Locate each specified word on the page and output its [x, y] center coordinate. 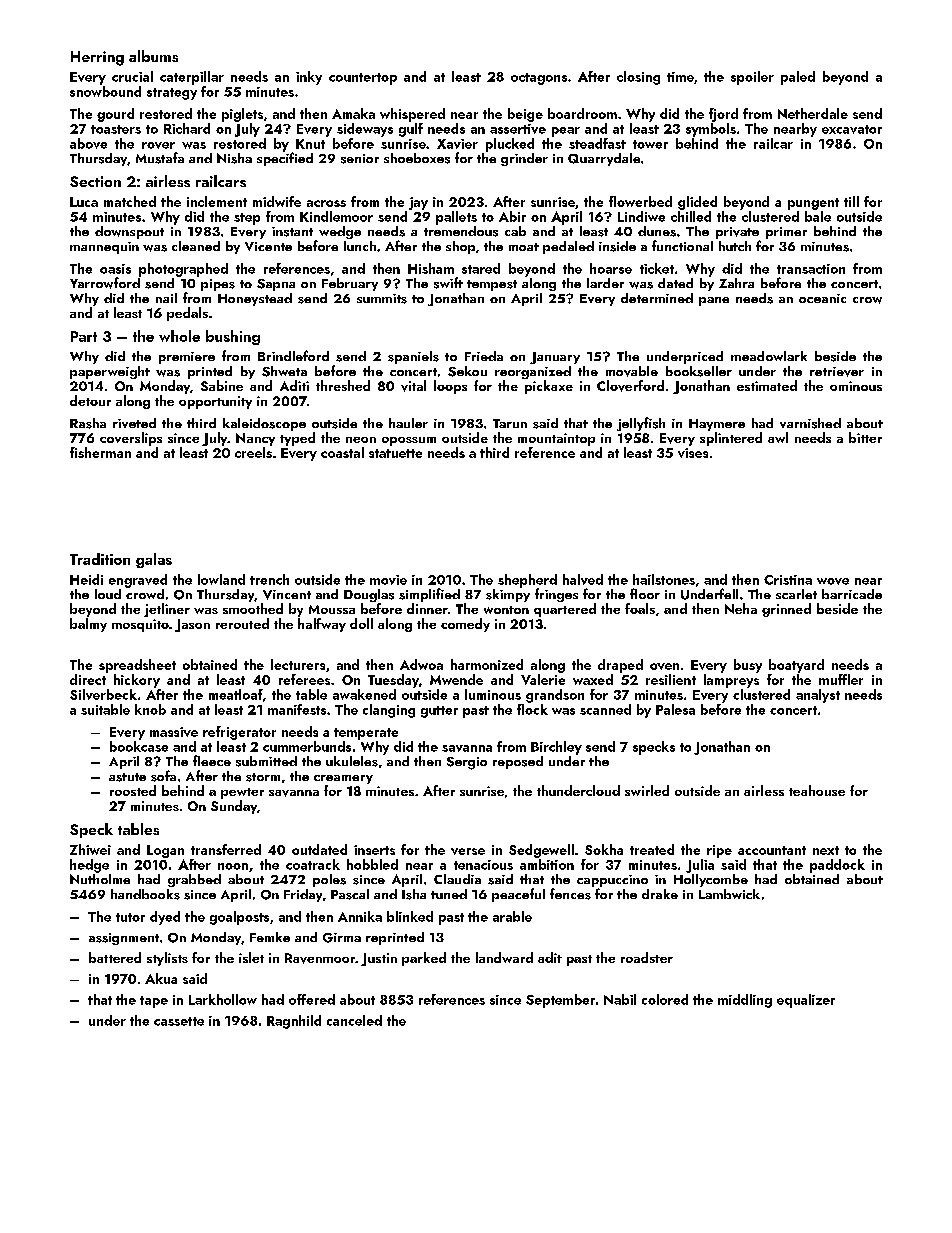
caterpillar [192, 78]
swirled [647, 790]
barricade [852, 594]
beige [525, 115]
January [555, 358]
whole [179, 336]
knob [150, 709]
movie [388, 580]
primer [786, 233]
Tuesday [393, 681]
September [560, 1001]
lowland [221, 579]
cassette [179, 1021]
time [680, 77]
